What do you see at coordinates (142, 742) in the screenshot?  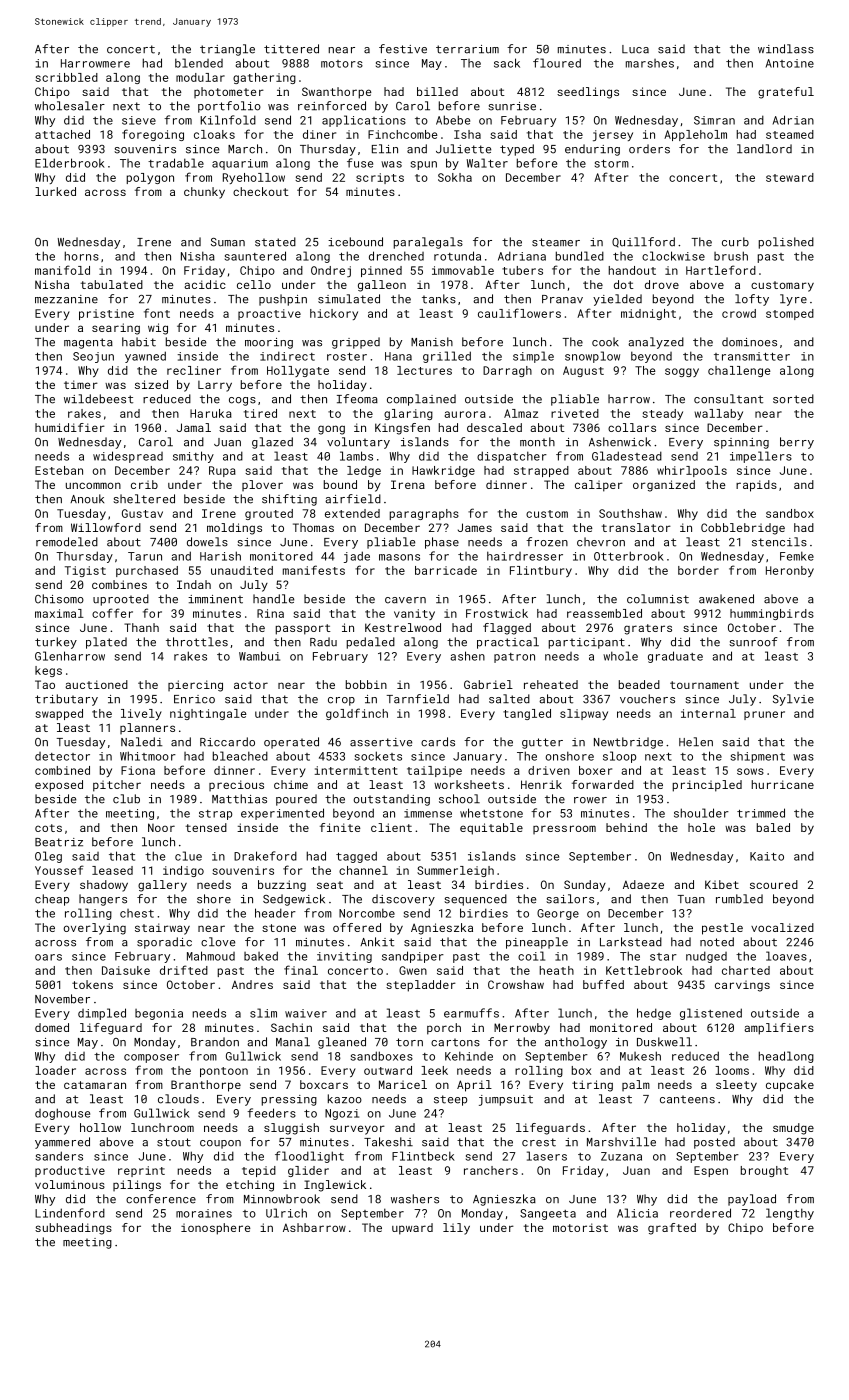 I see `Naledi` at bounding box center [142, 742].
